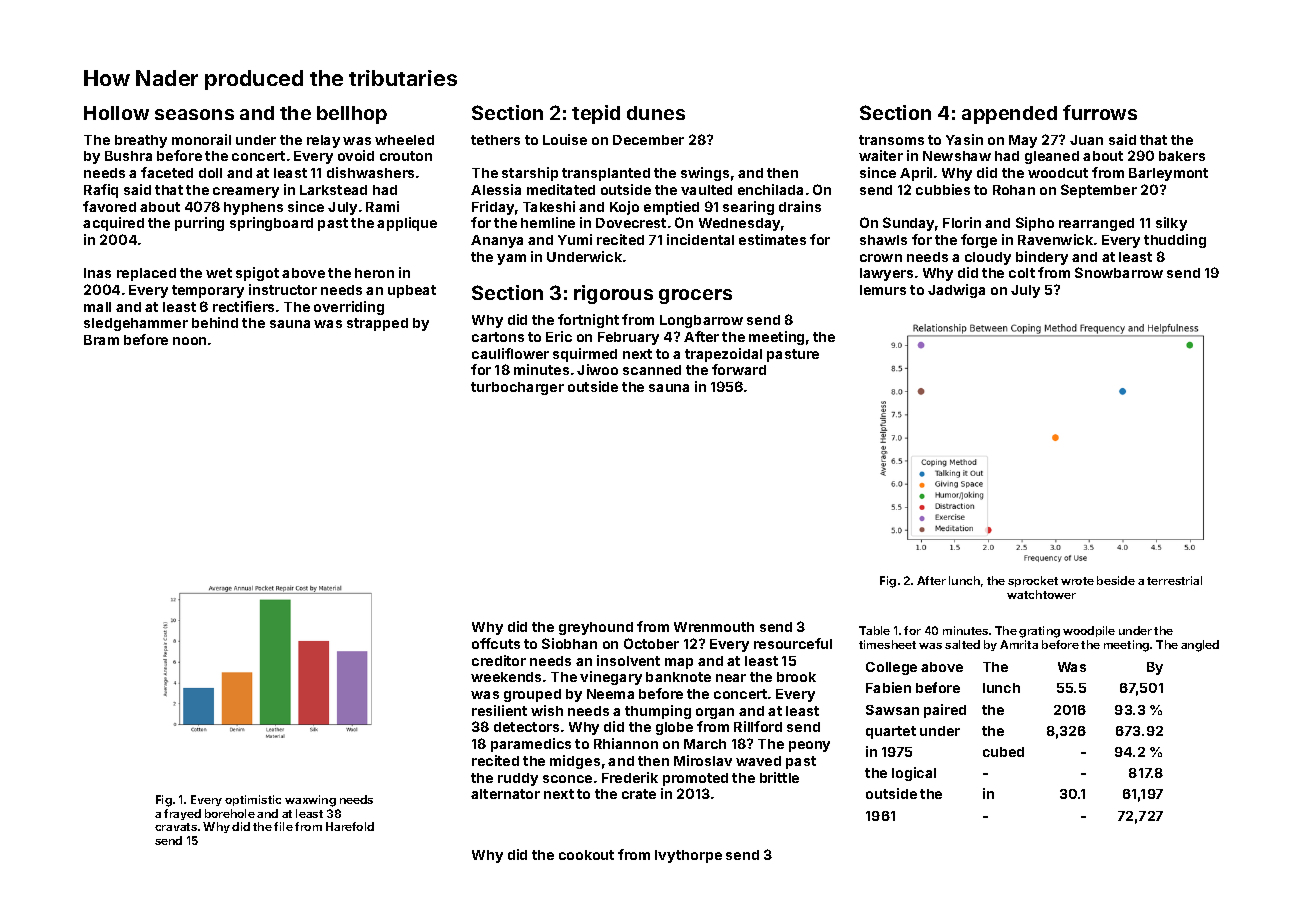  What do you see at coordinates (723, 355) in the document?
I see `trapezoidal` at bounding box center [723, 355].
